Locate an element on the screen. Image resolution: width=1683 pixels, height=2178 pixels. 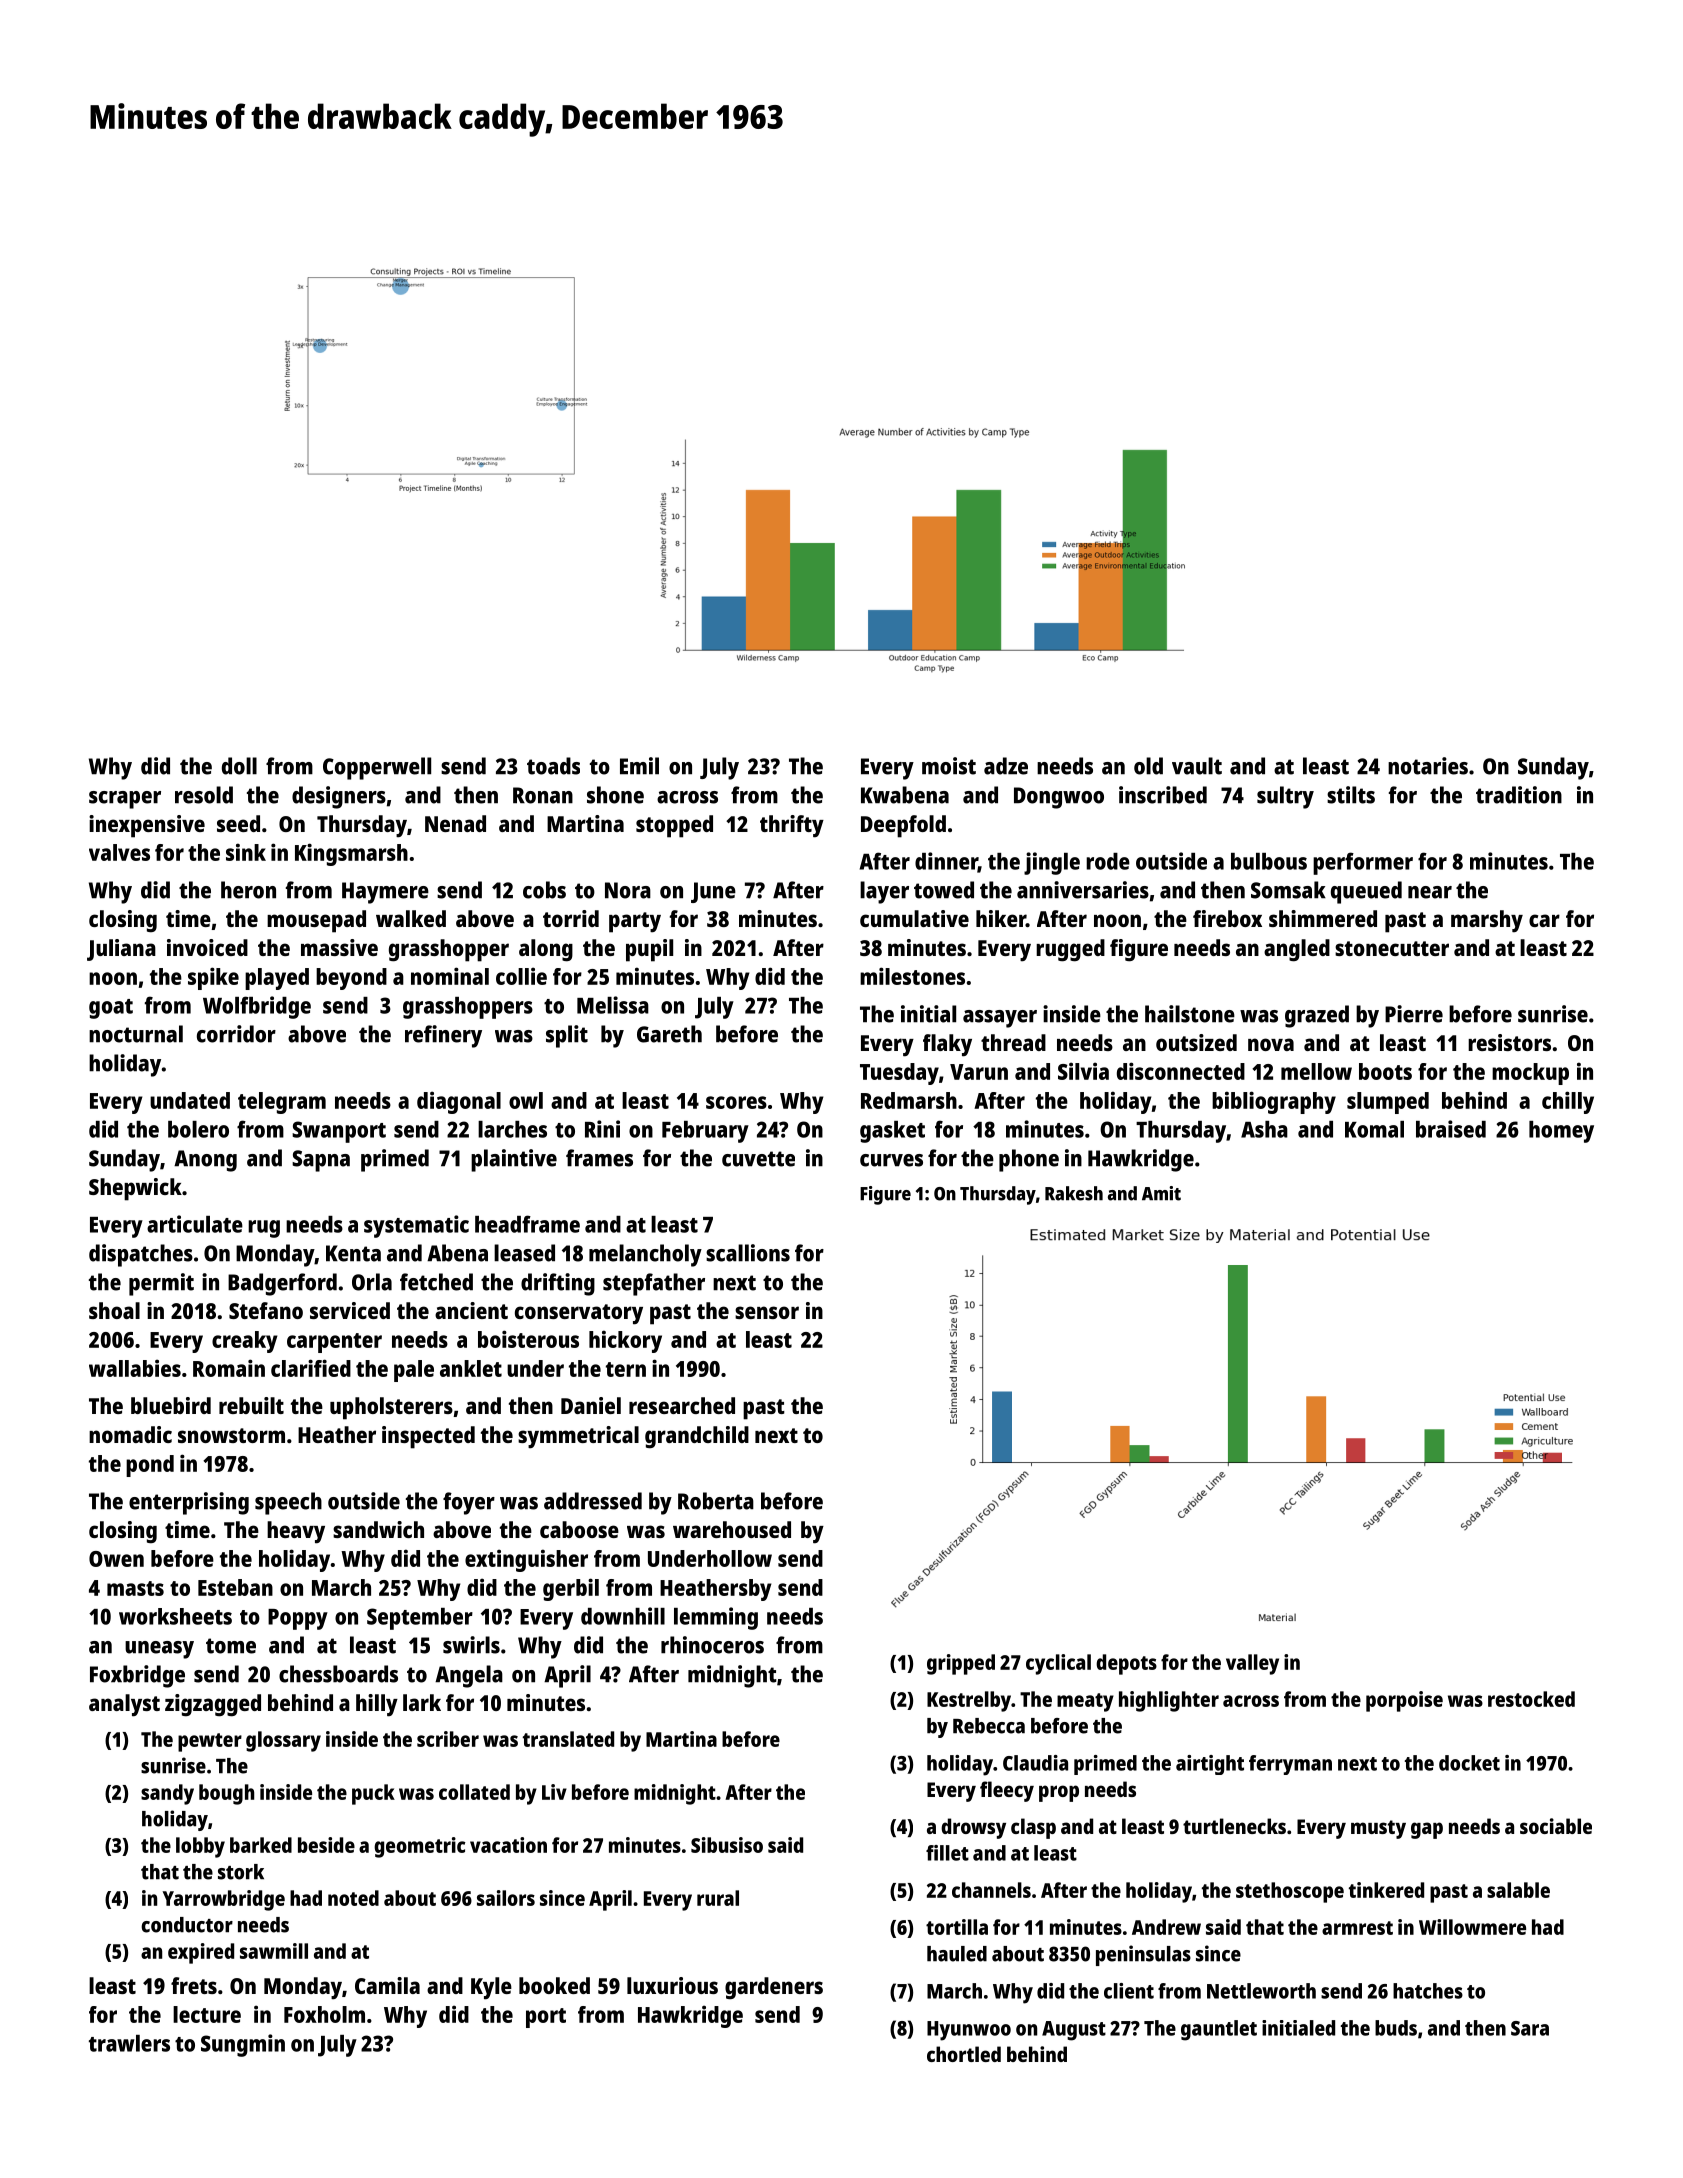
grazed is located at coordinates (1317, 1016).
